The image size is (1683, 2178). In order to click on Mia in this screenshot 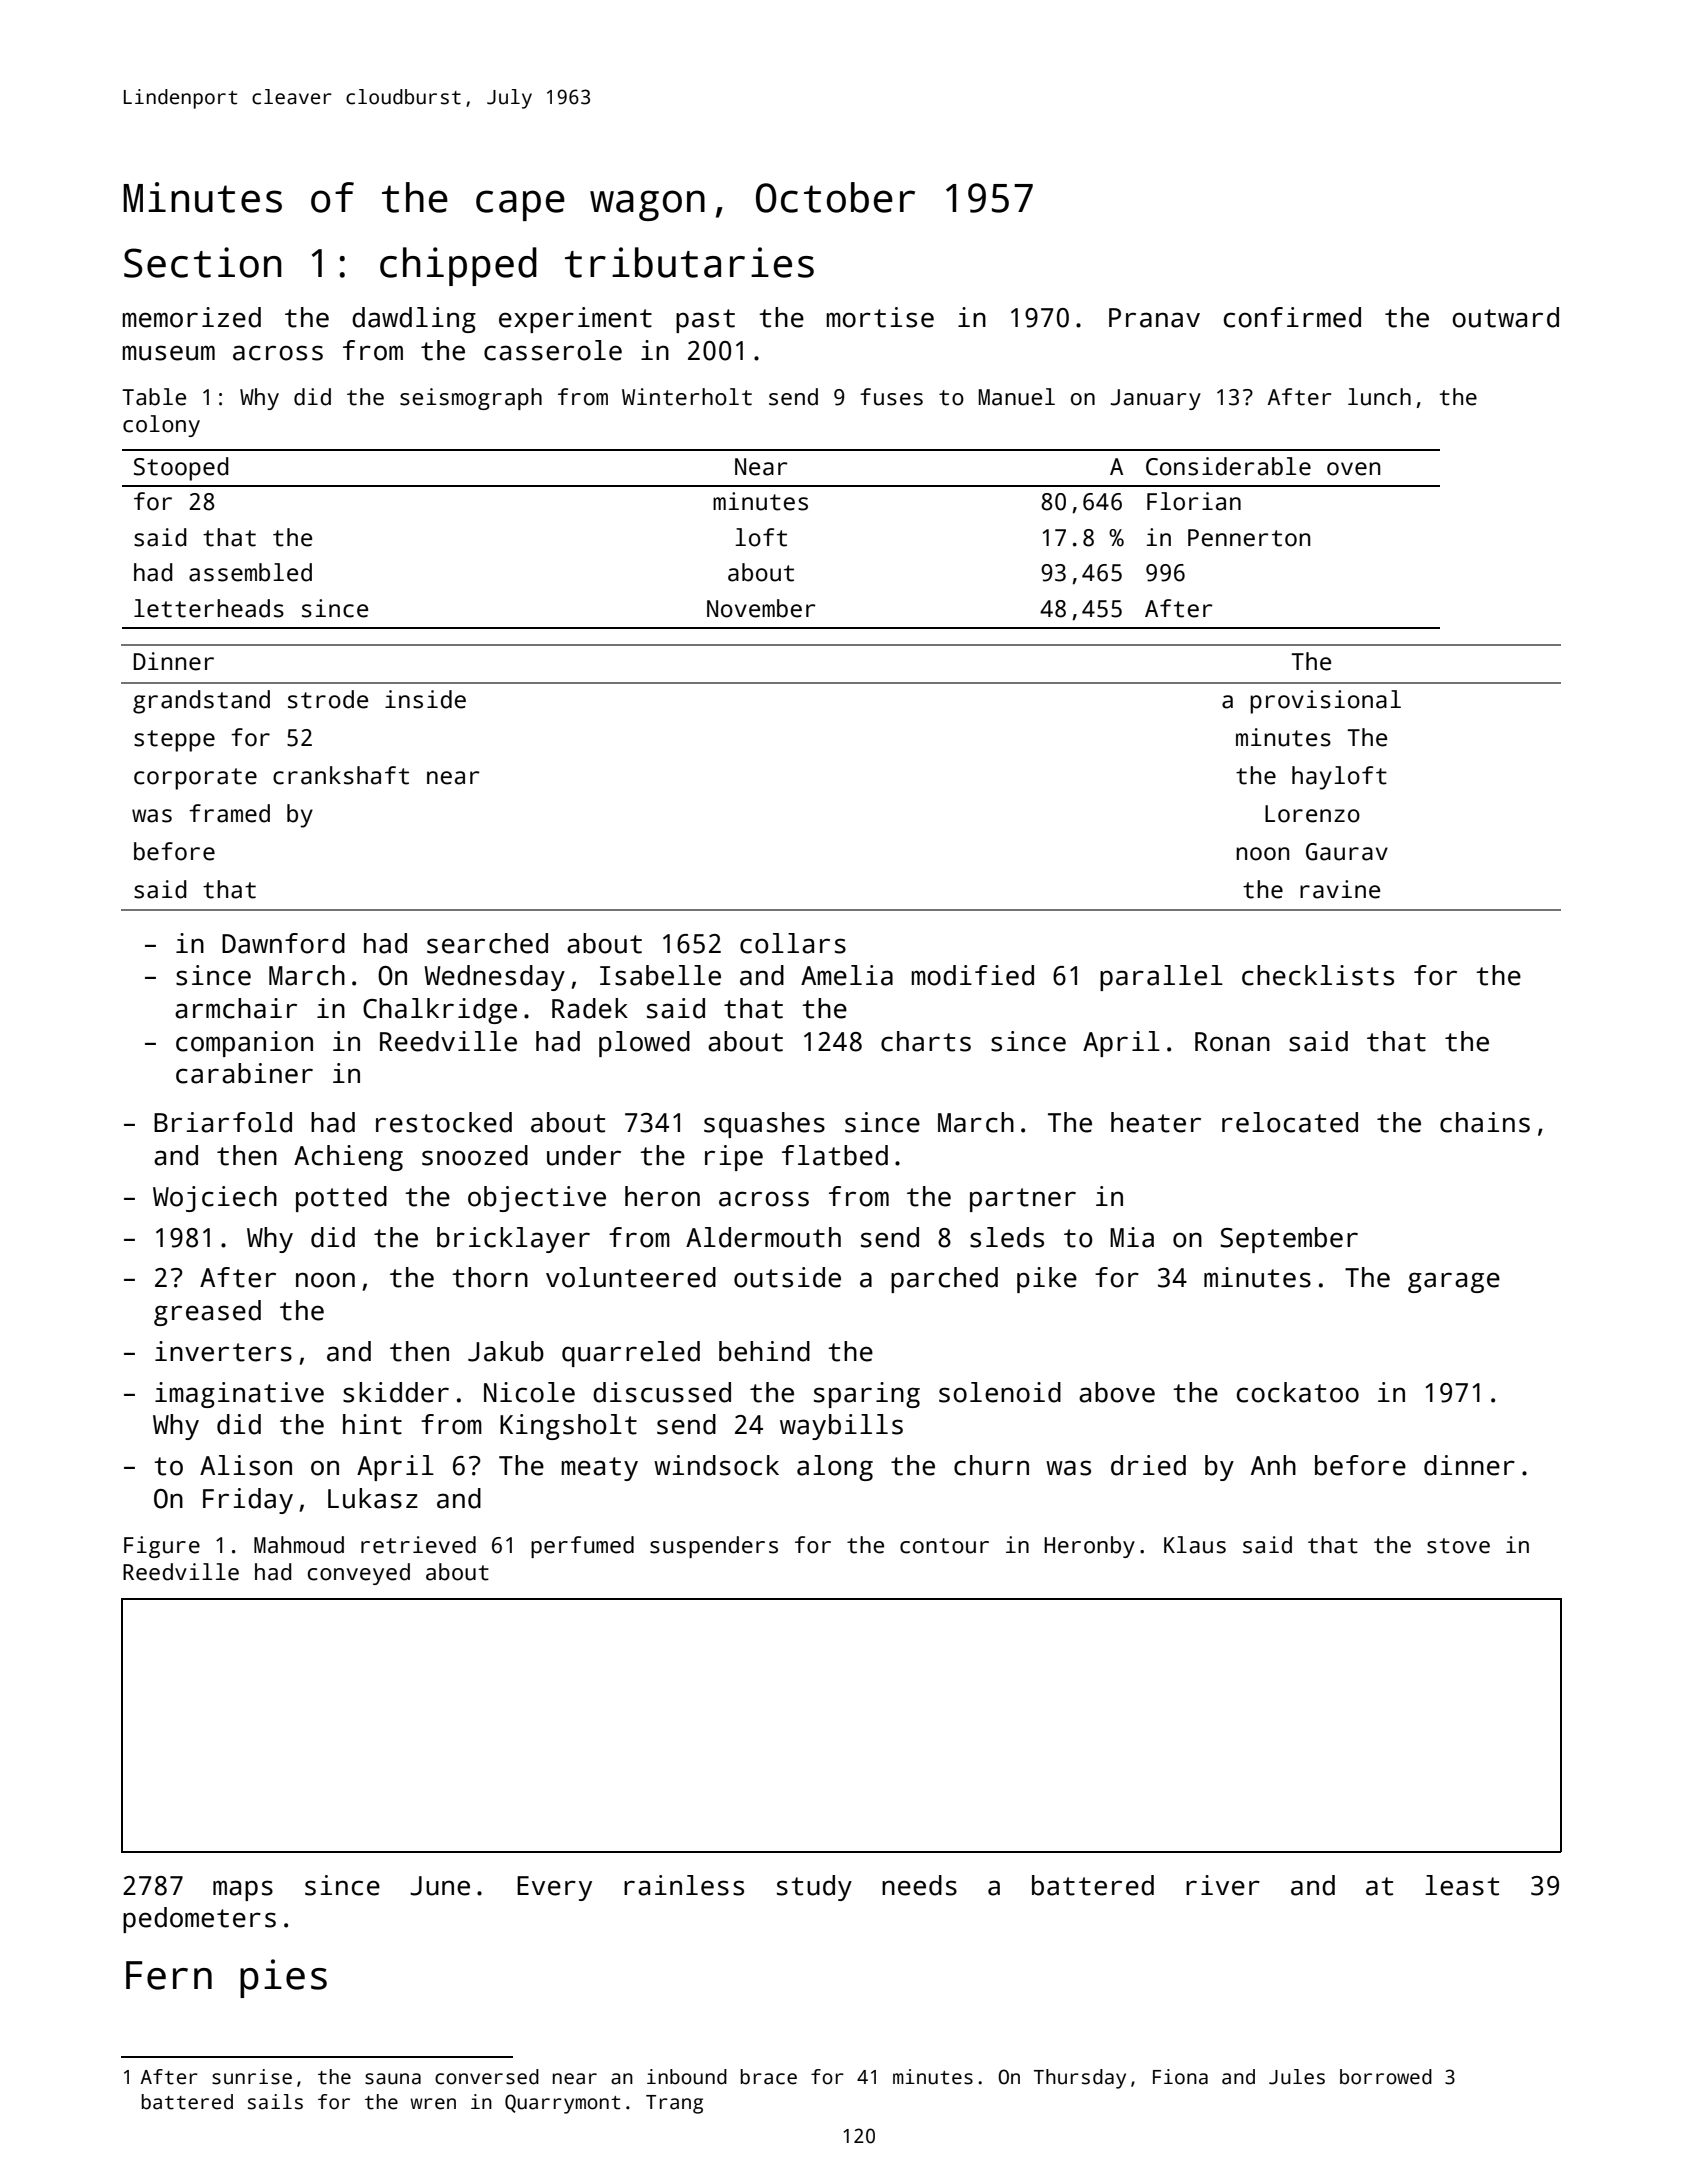, I will do `click(1132, 1237)`.
